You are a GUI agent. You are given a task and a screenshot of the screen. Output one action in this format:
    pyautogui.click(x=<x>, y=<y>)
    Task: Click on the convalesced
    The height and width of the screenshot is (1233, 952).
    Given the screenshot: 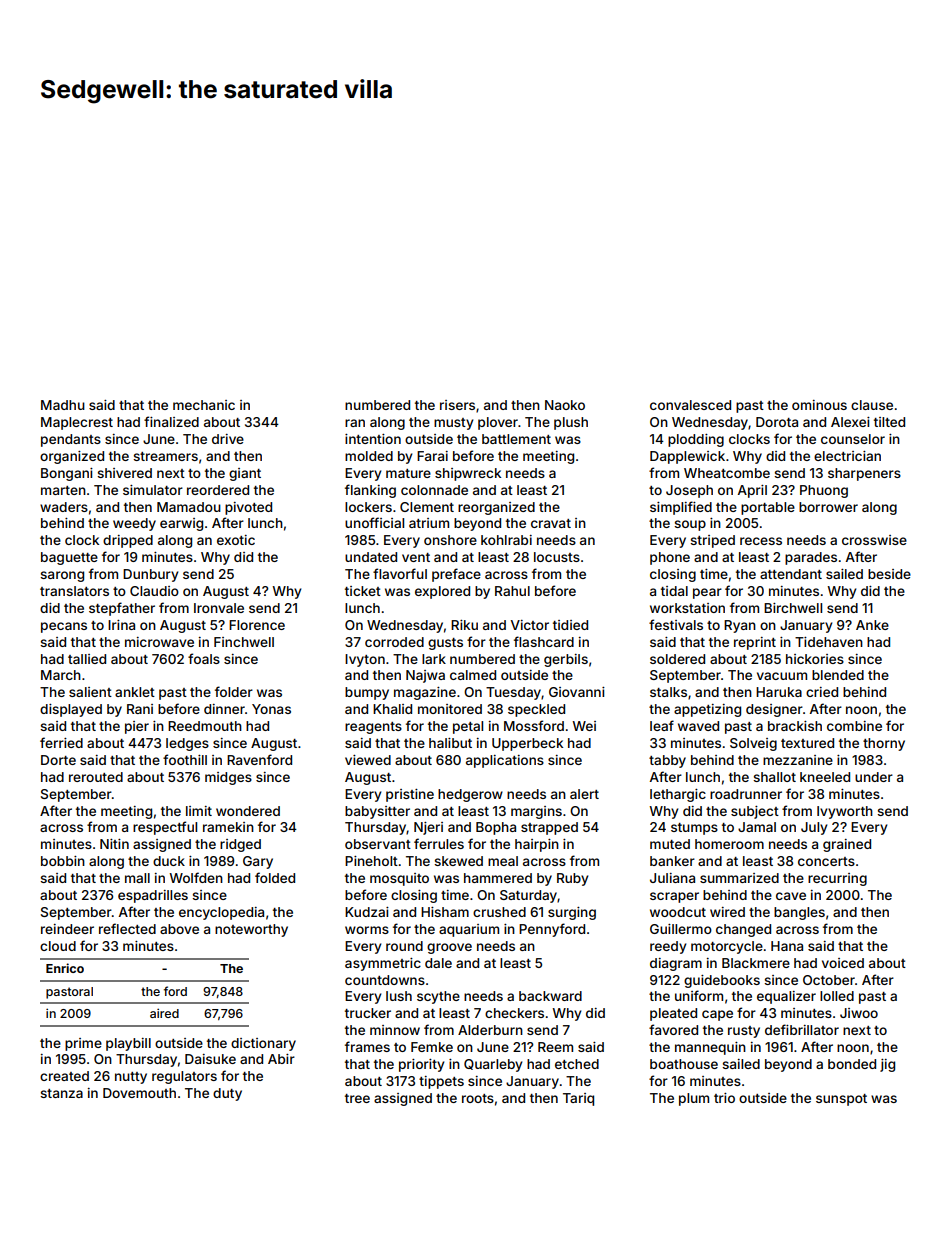 What is the action you would take?
    pyautogui.click(x=690, y=405)
